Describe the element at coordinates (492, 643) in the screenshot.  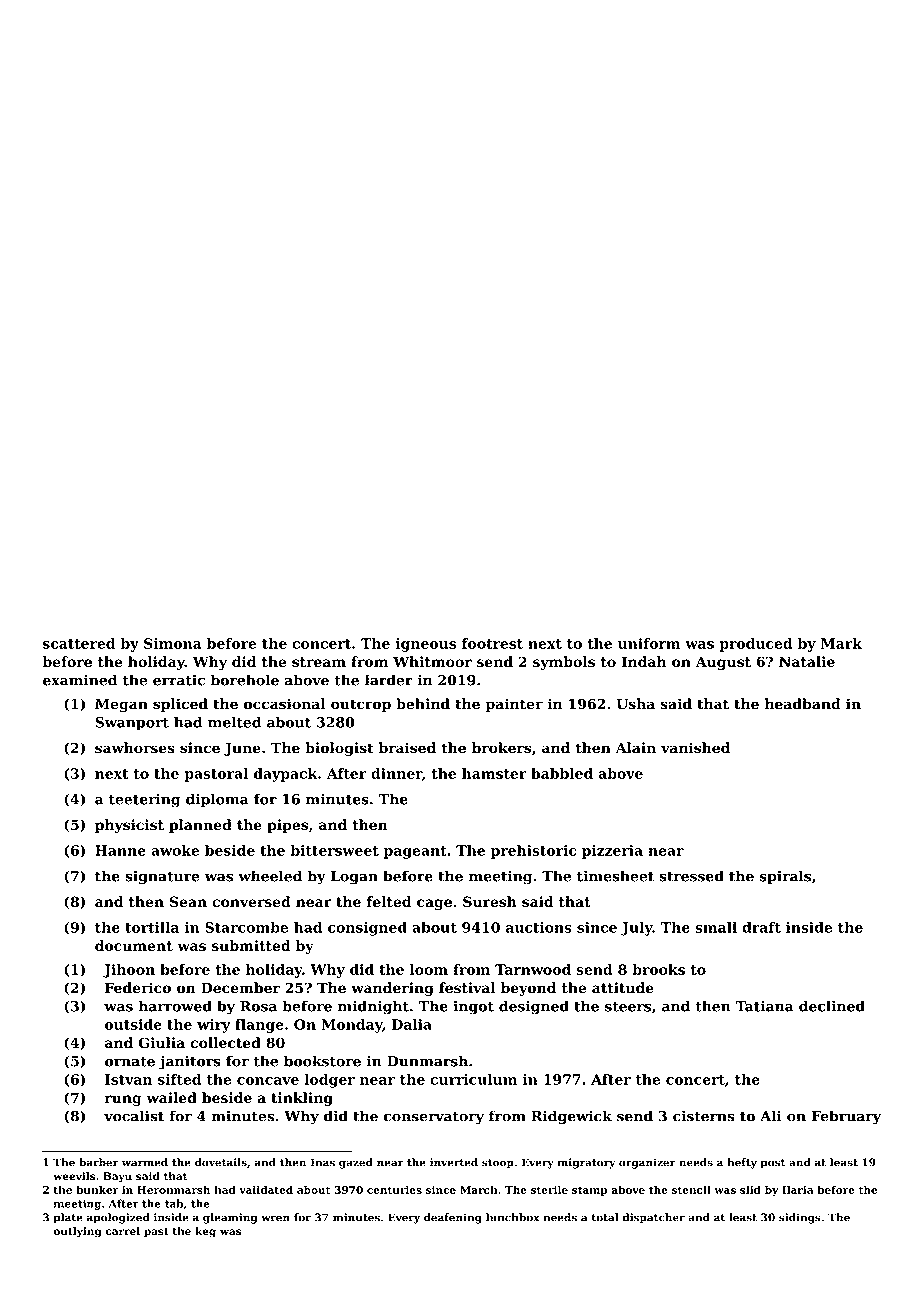
I see `footrest` at that location.
